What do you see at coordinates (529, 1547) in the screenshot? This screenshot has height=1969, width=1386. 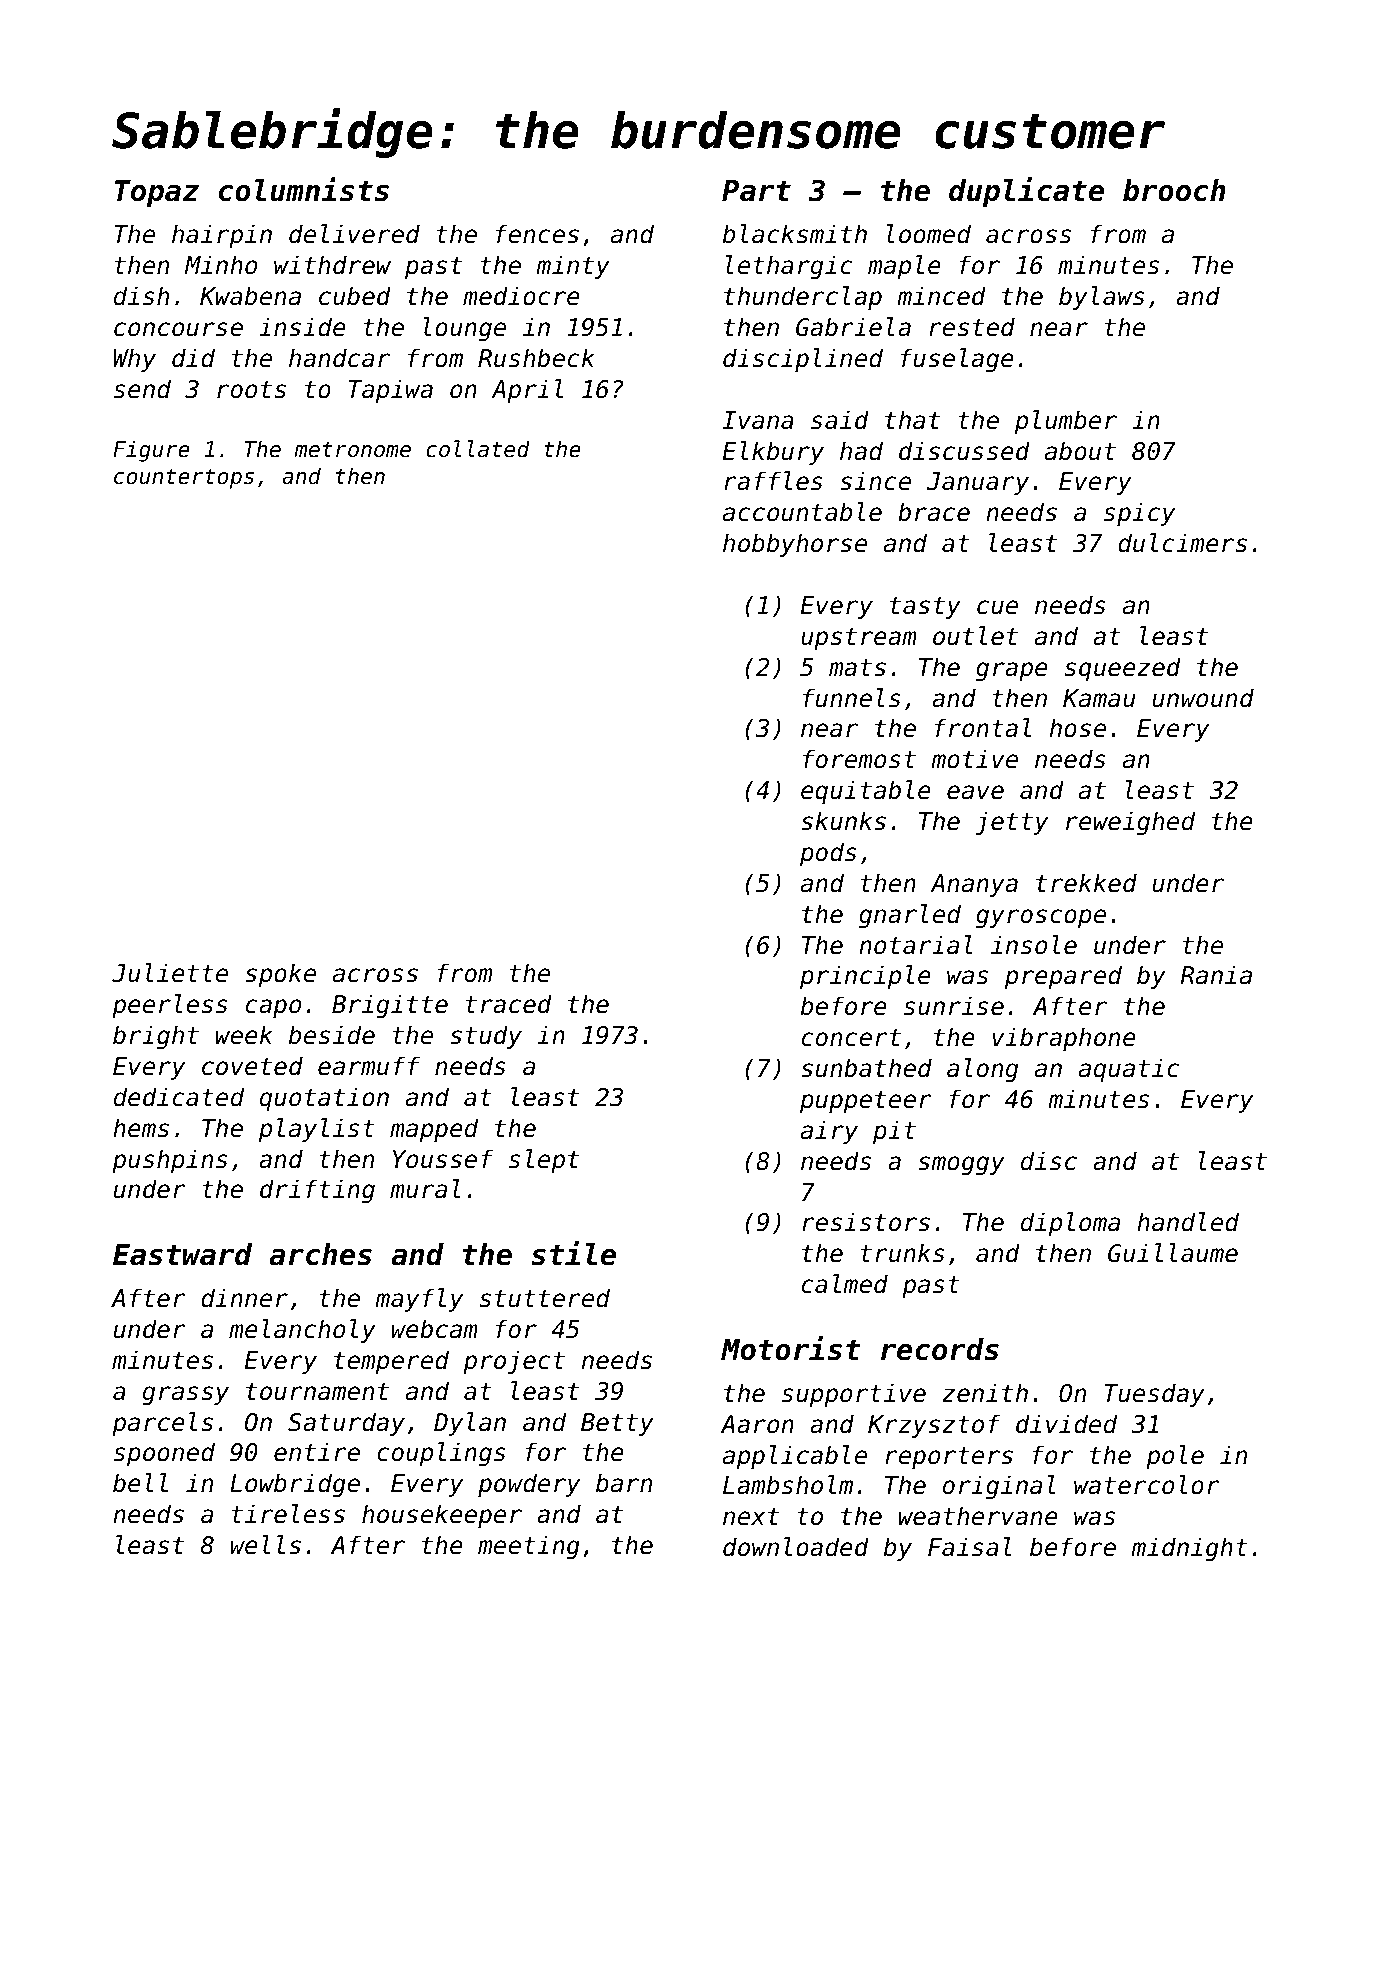 I see `meeting` at bounding box center [529, 1547].
